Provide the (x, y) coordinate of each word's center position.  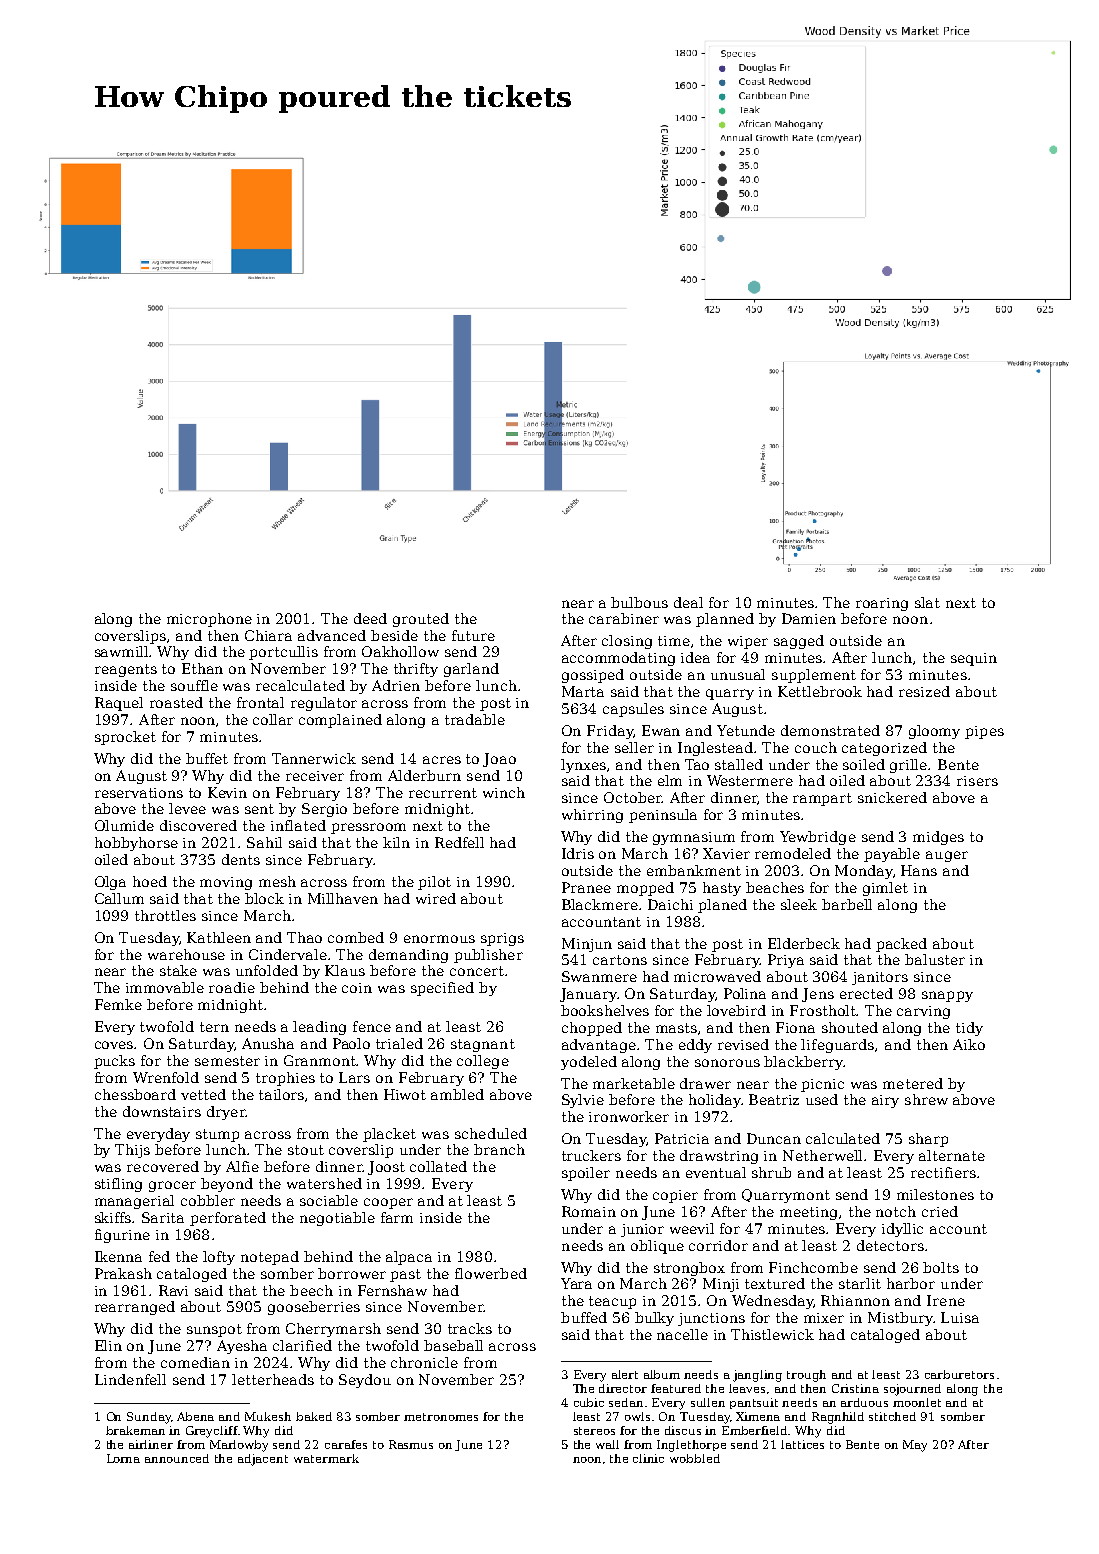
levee (187, 808)
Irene (946, 1300)
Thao (304, 937)
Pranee (586, 887)
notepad (270, 1258)
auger (947, 856)
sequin (974, 659)
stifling (118, 1185)
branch (499, 1149)
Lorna (123, 1458)
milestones (935, 1194)
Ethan (202, 668)
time (674, 641)
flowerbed (491, 1273)
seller (634, 747)
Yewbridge (818, 838)
